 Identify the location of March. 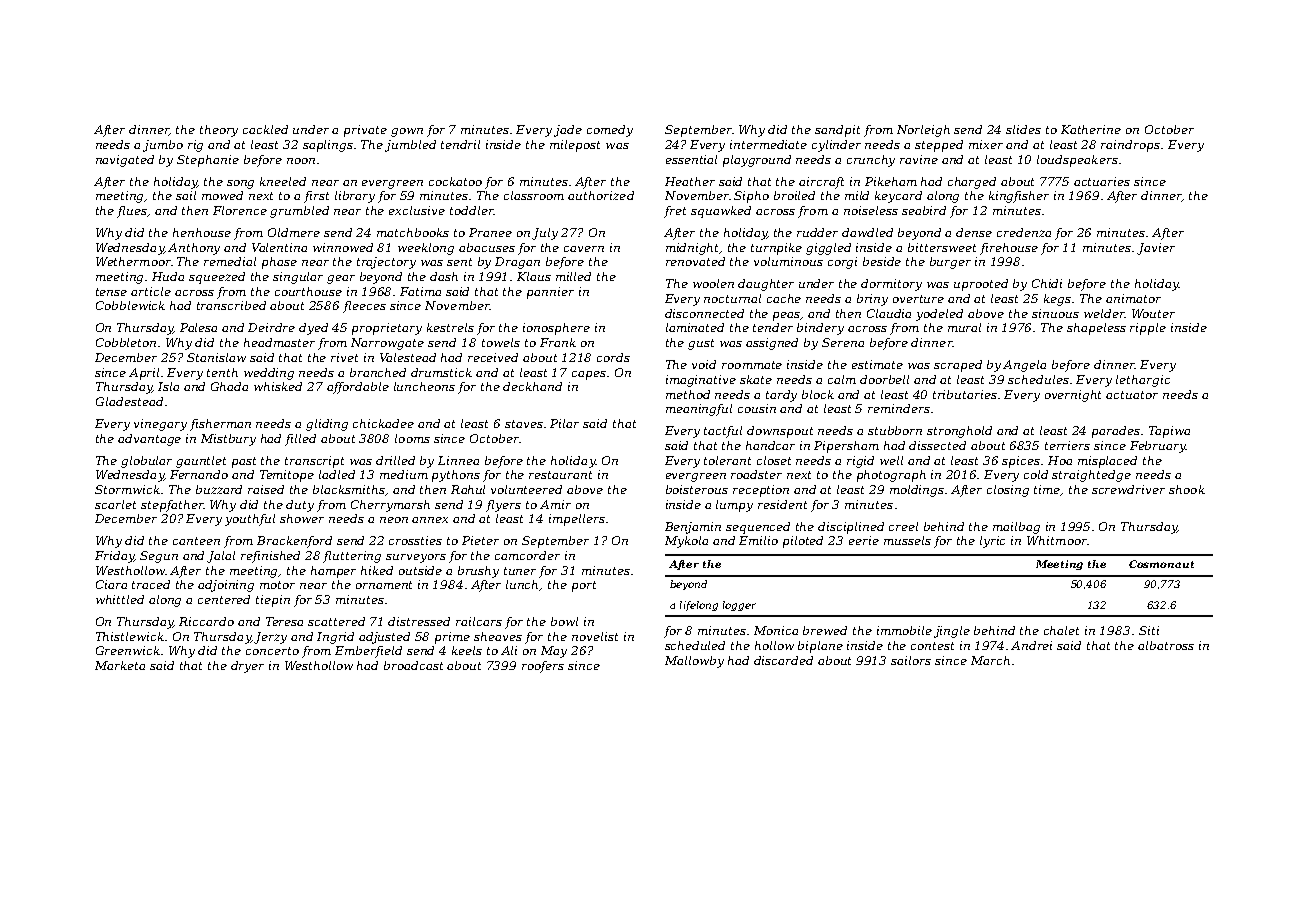
(990, 660).
